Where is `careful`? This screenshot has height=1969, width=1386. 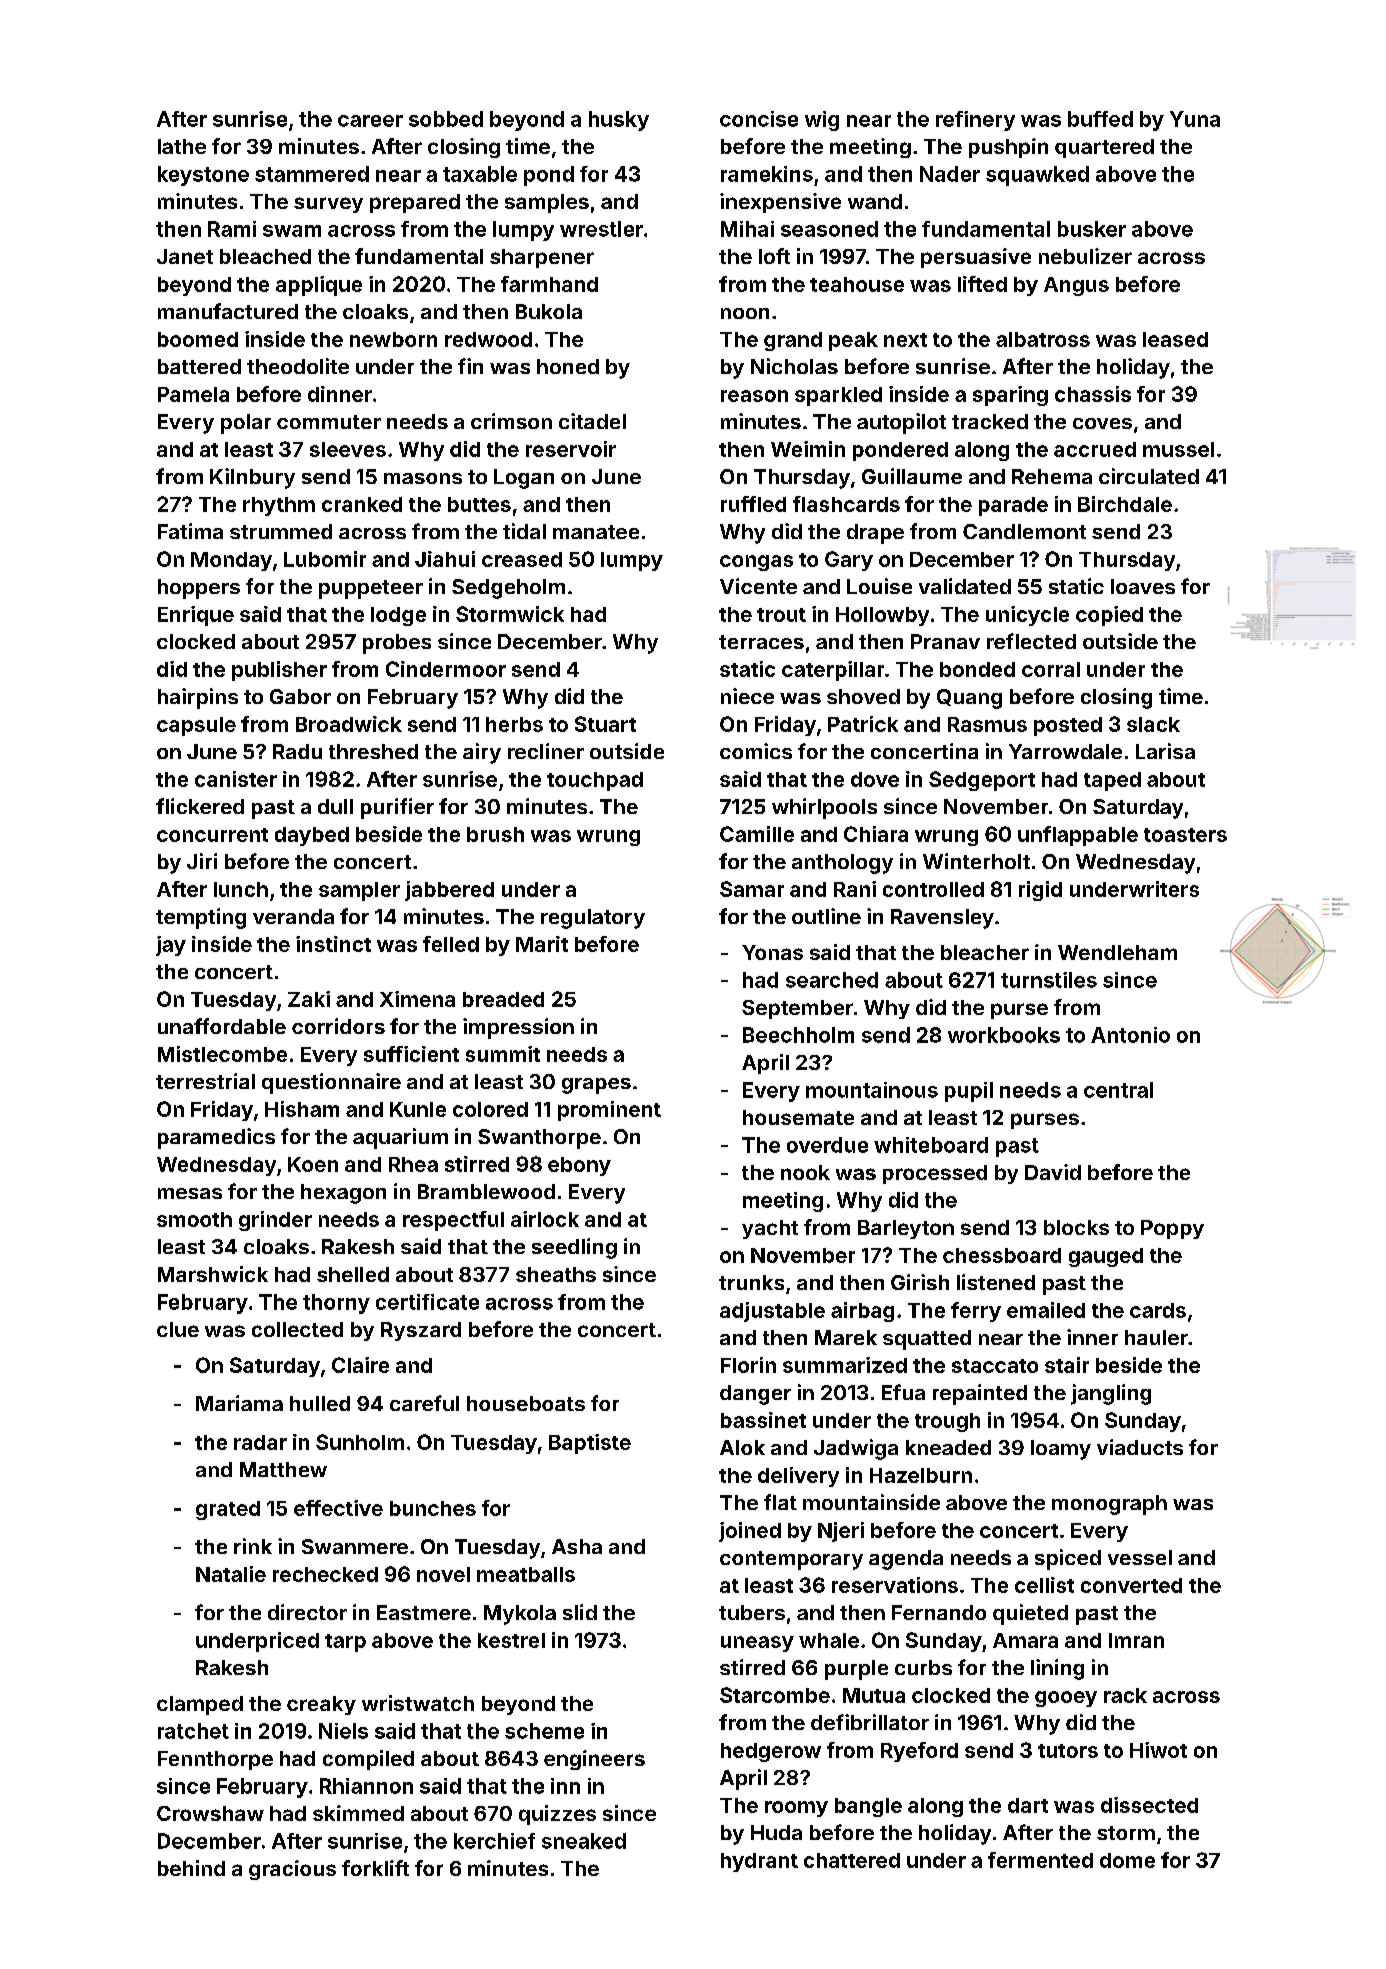 careful is located at coordinates (424, 1403).
